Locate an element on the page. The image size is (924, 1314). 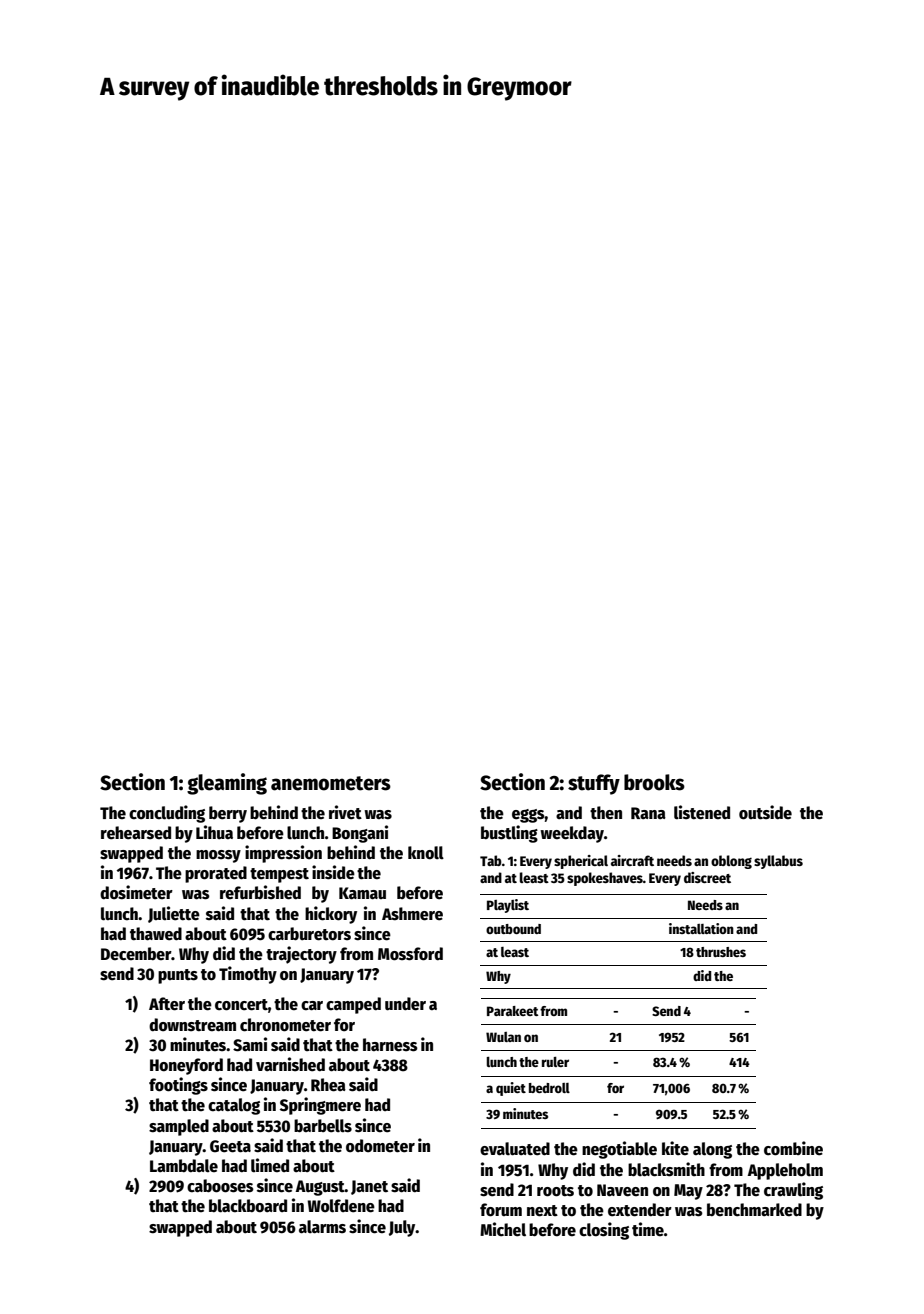
time is located at coordinates (648, 1229).
